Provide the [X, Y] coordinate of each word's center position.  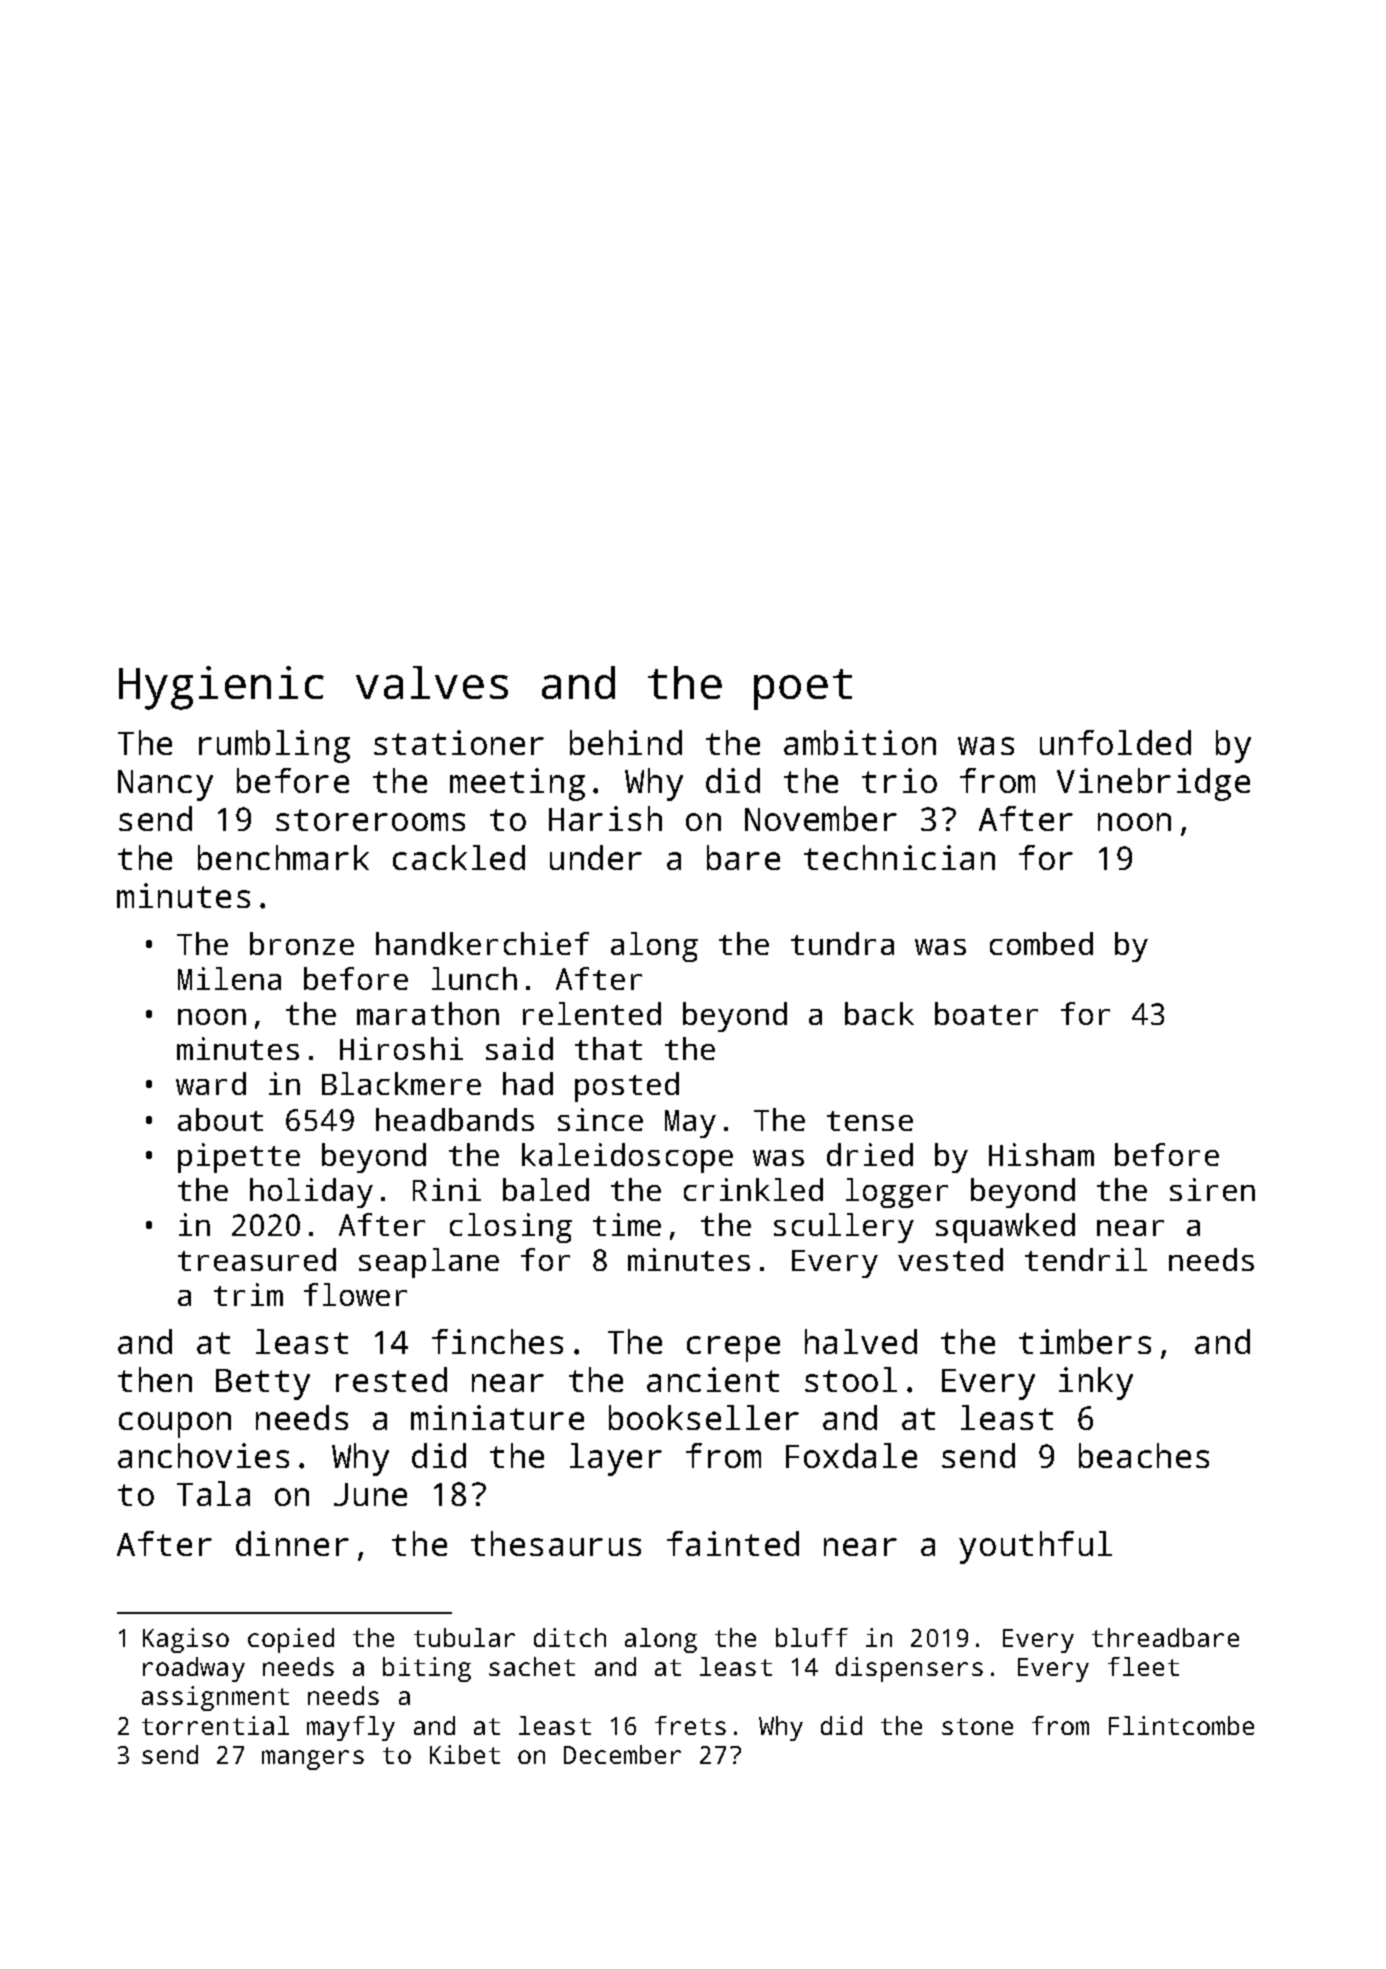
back [879, 1013]
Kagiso [186, 1640]
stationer [459, 742]
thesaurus [556, 1543]
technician [899, 857]
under [596, 857]
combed [1041, 943]
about [220, 1119]
